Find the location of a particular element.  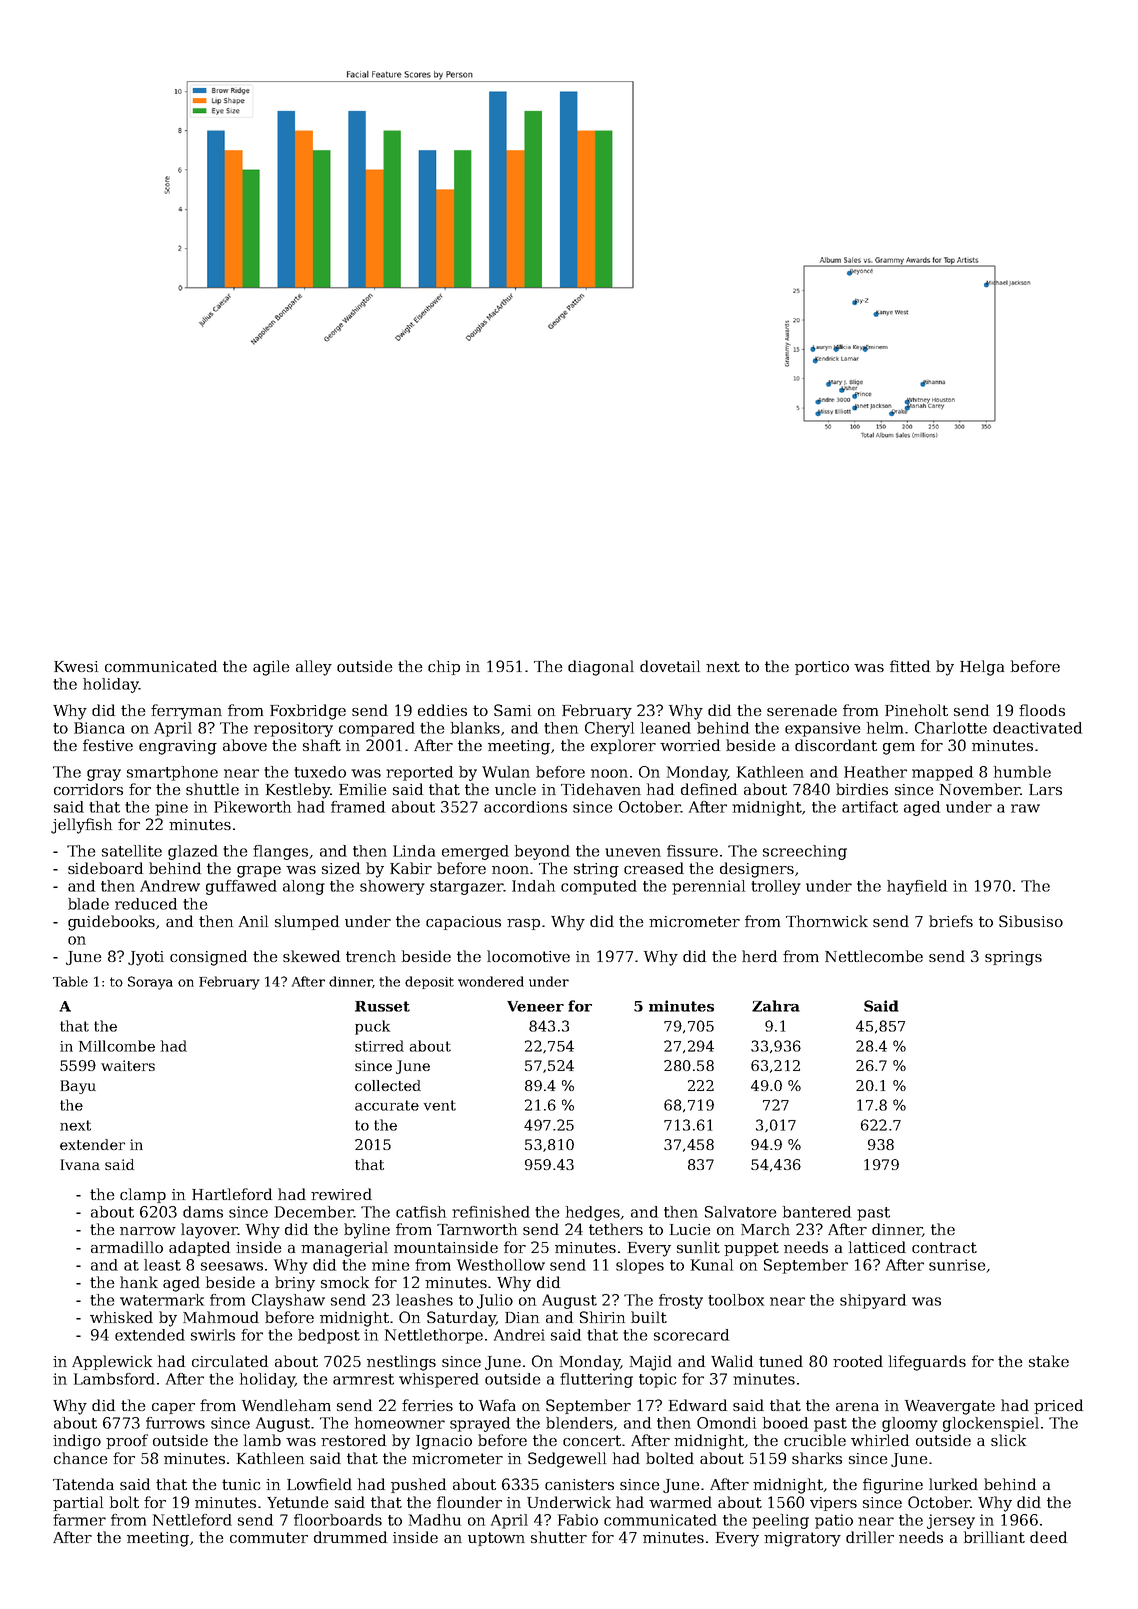

drummed is located at coordinates (350, 1537).
